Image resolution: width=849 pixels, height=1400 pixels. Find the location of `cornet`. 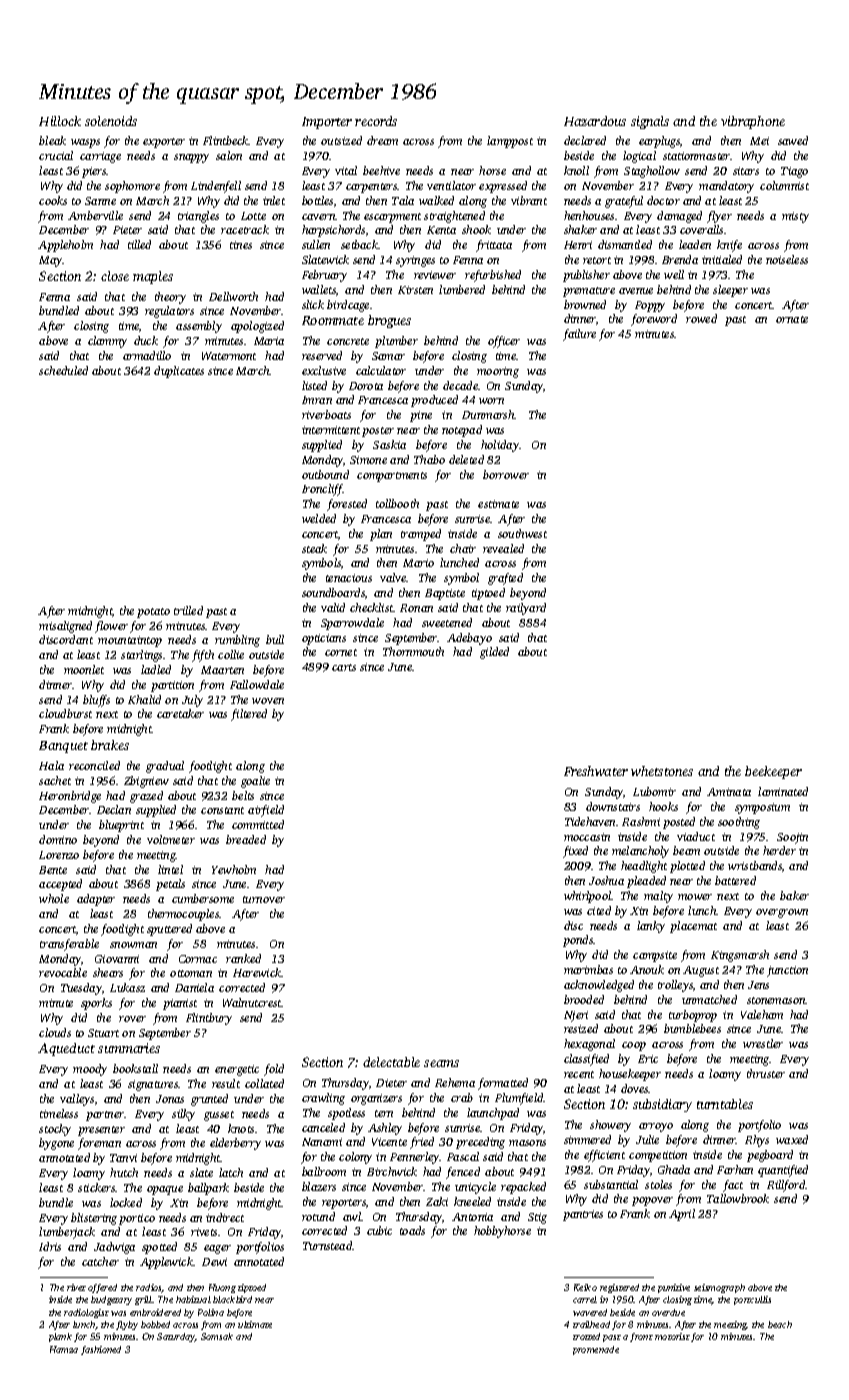

cornet is located at coordinates (341, 652).
